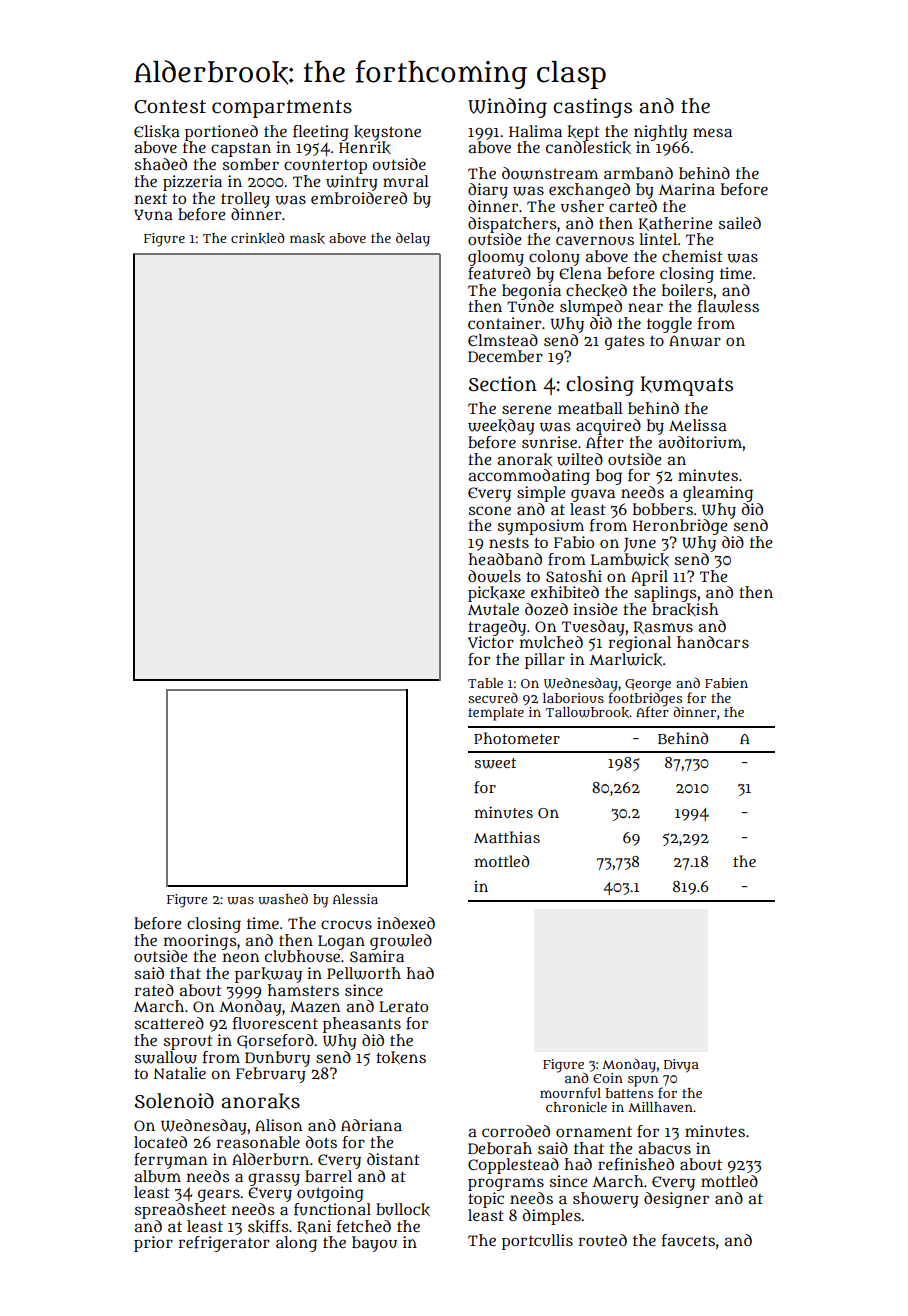 This image has height=1316, width=908. Describe the element at coordinates (718, 494) in the image. I see `gleaming` at that location.
